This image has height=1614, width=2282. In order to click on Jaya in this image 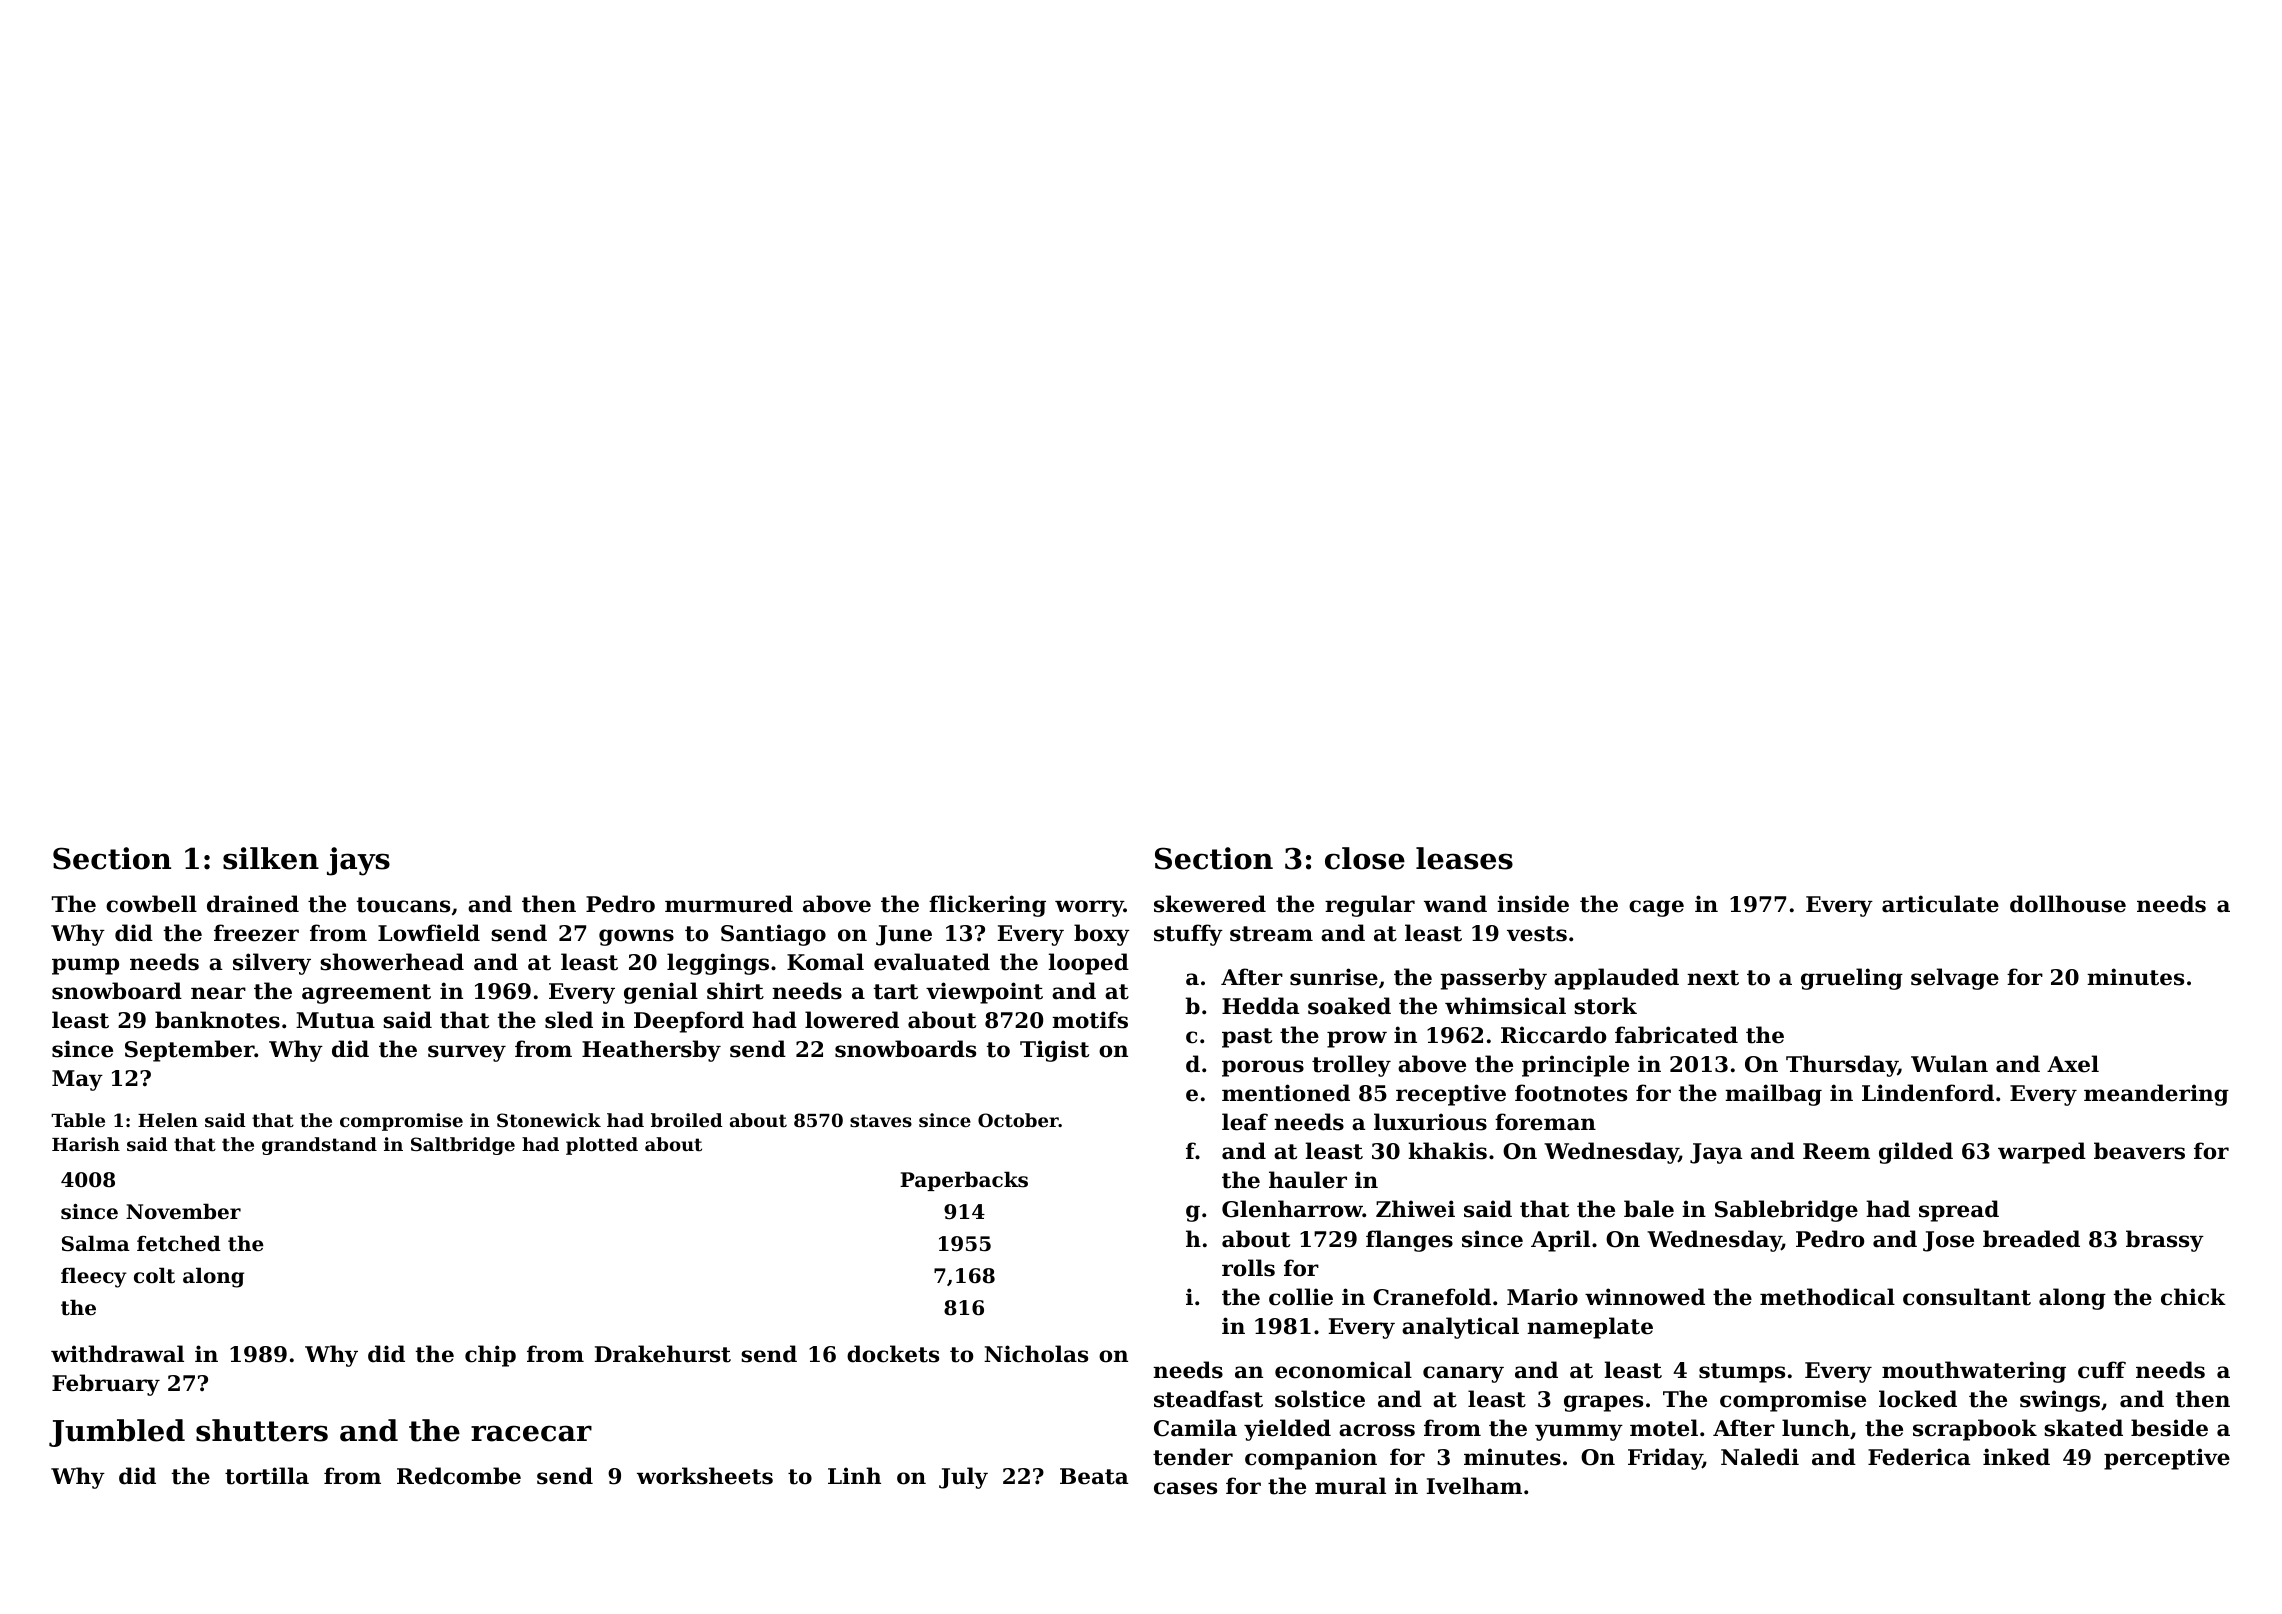, I will do `click(1716, 1153)`.
